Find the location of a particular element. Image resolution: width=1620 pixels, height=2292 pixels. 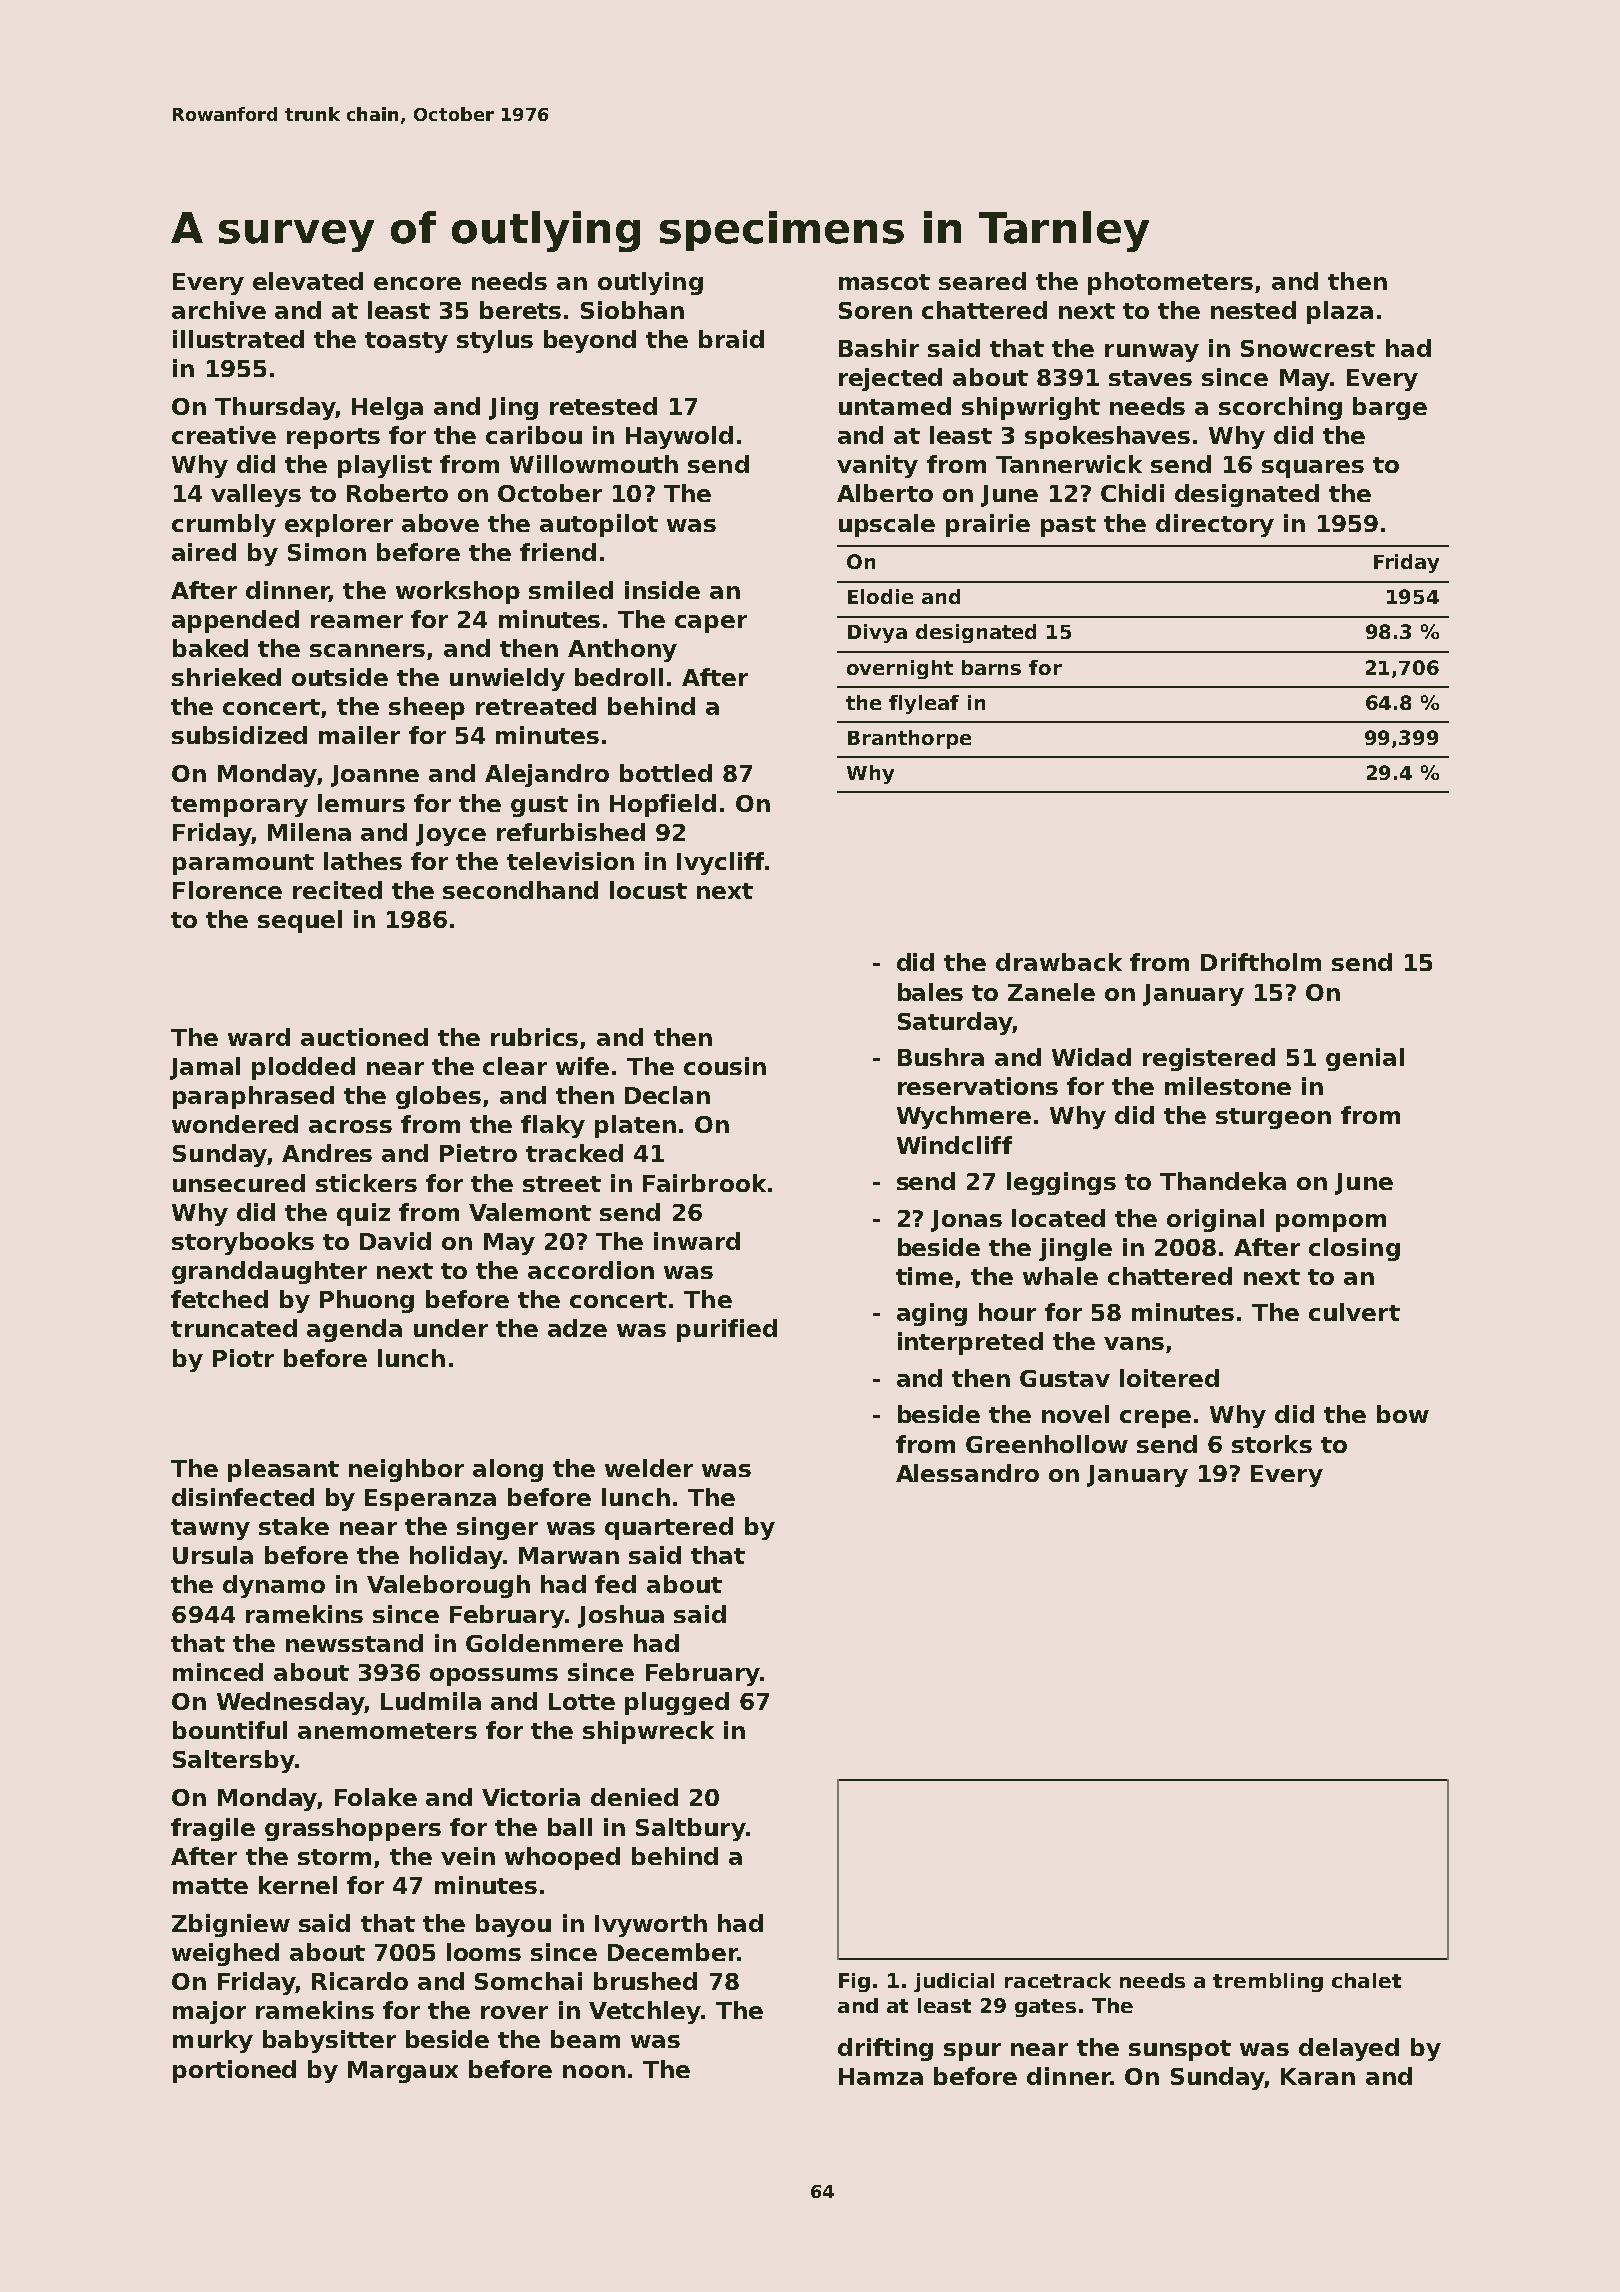

trembling is located at coordinates (1268, 1982).
